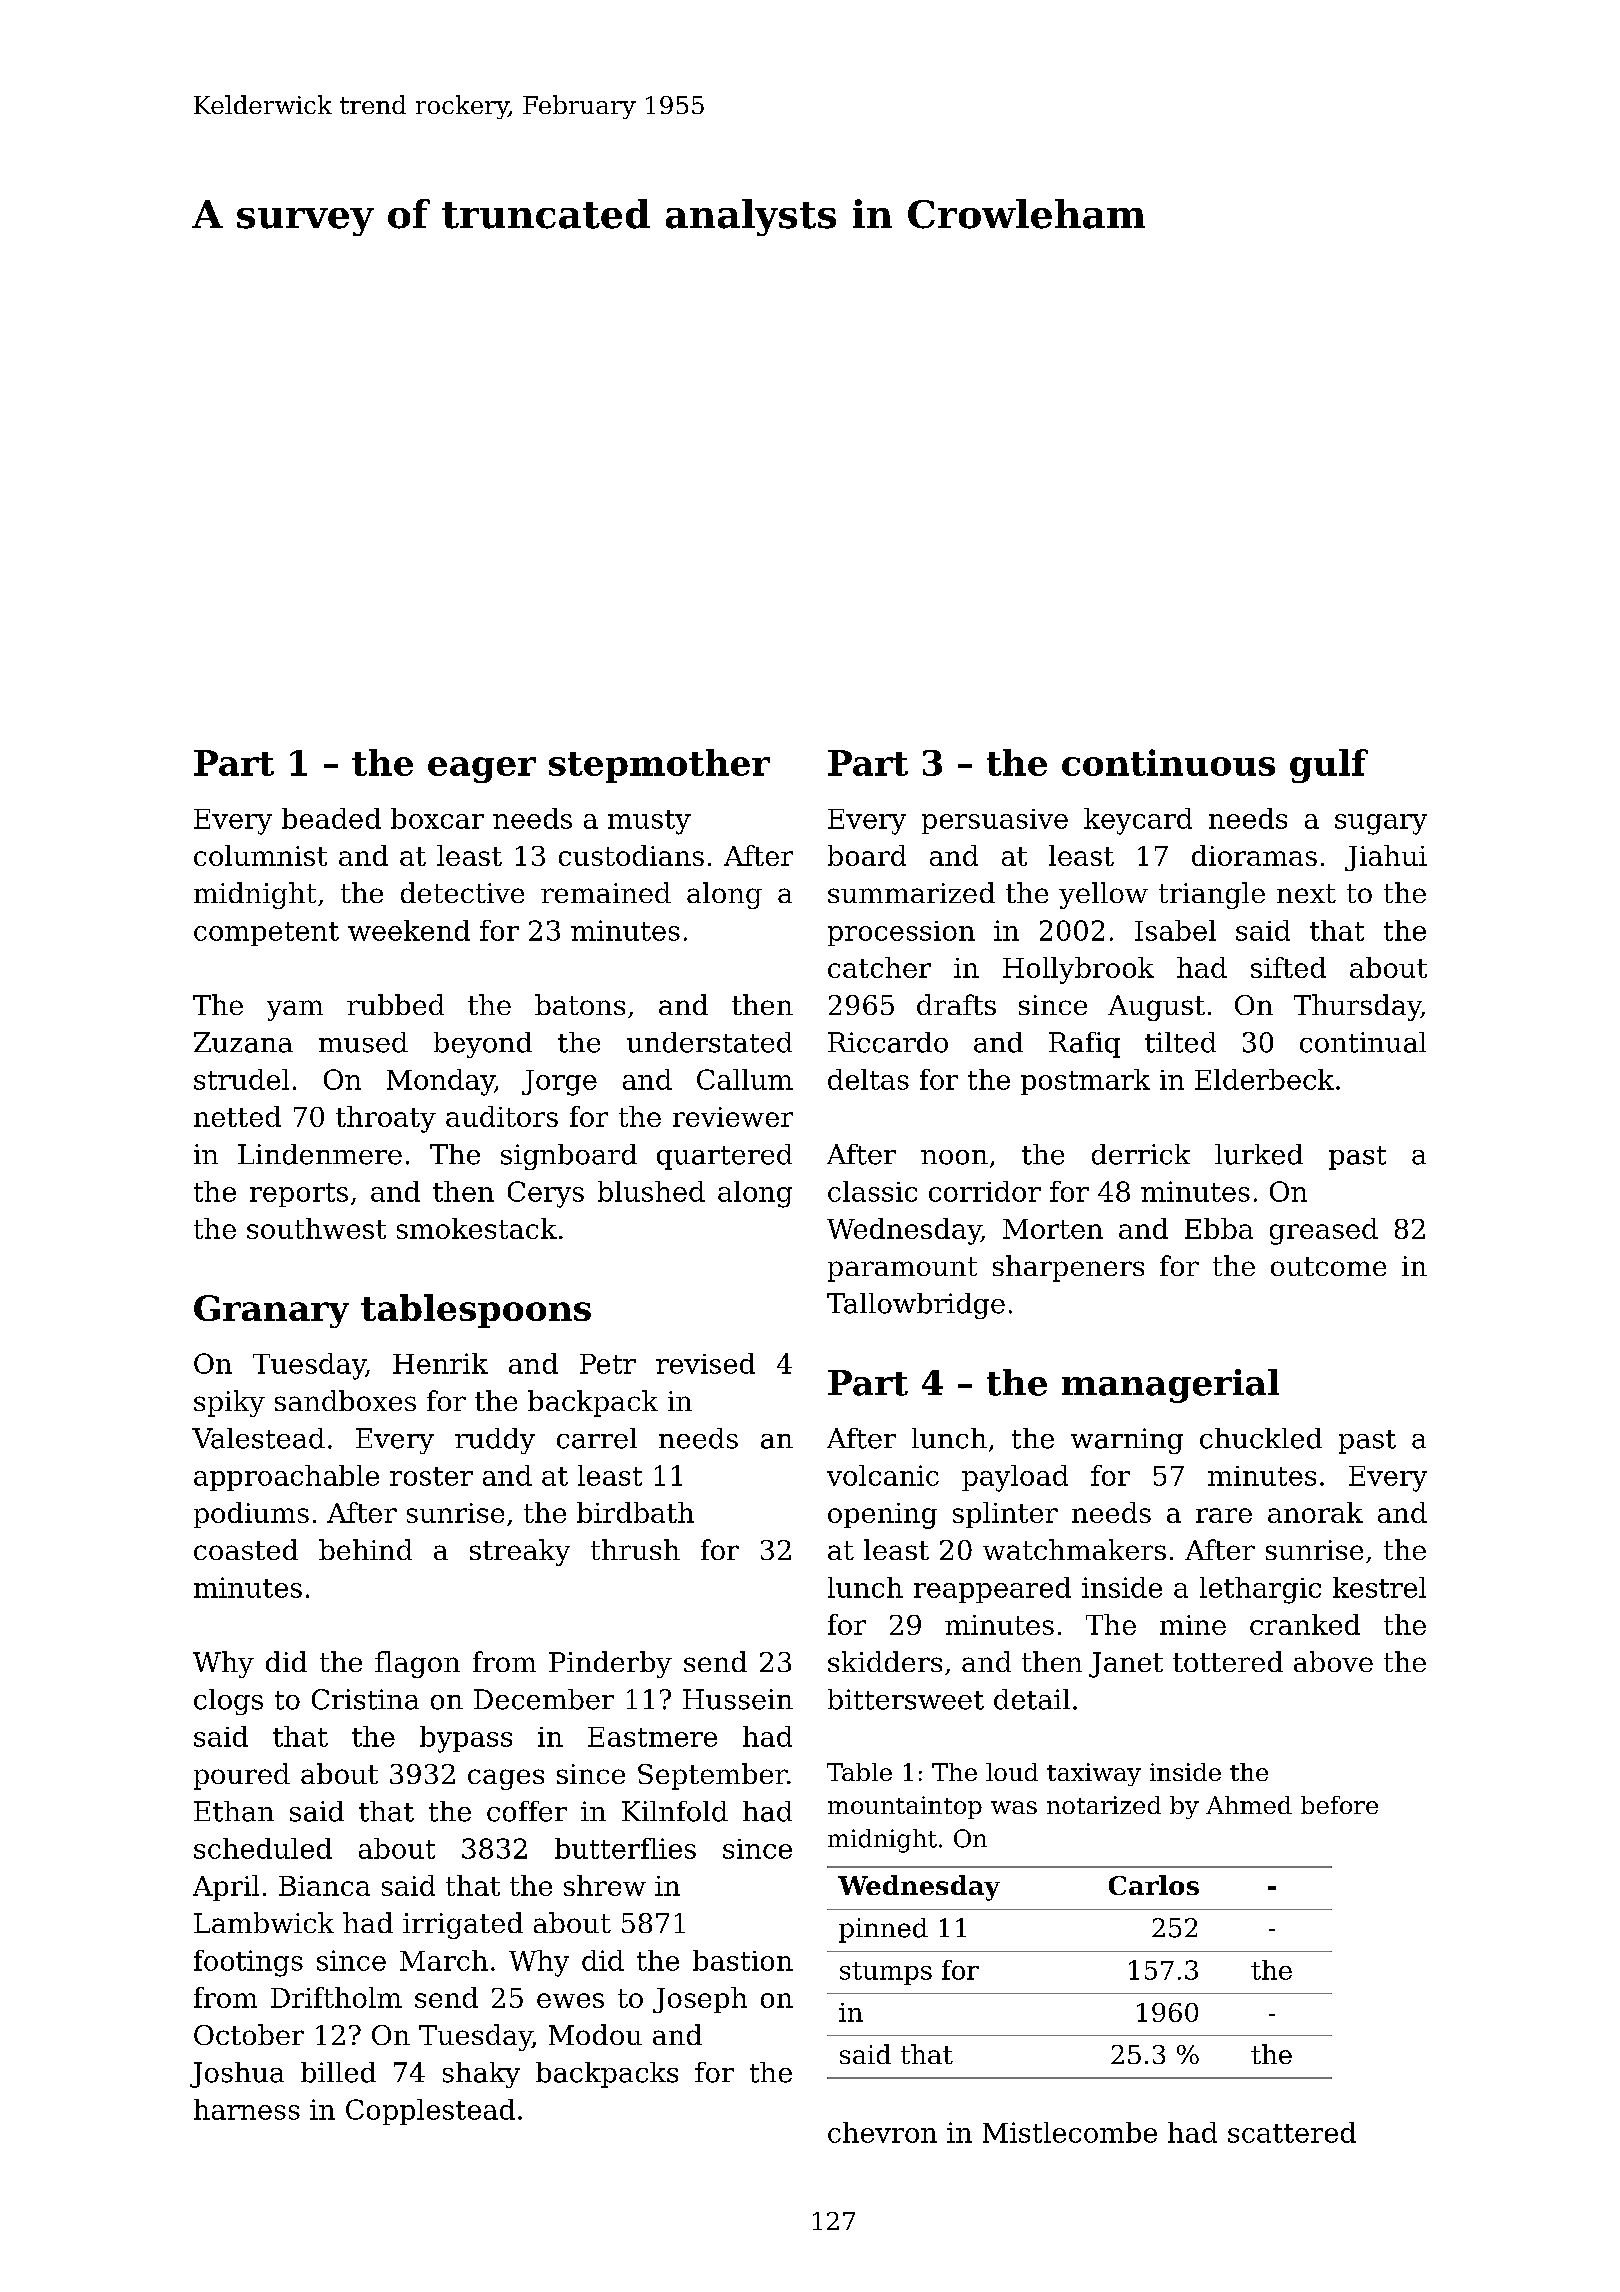 The image size is (1620, 2292). I want to click on outcome, so click(1328, 1266).
